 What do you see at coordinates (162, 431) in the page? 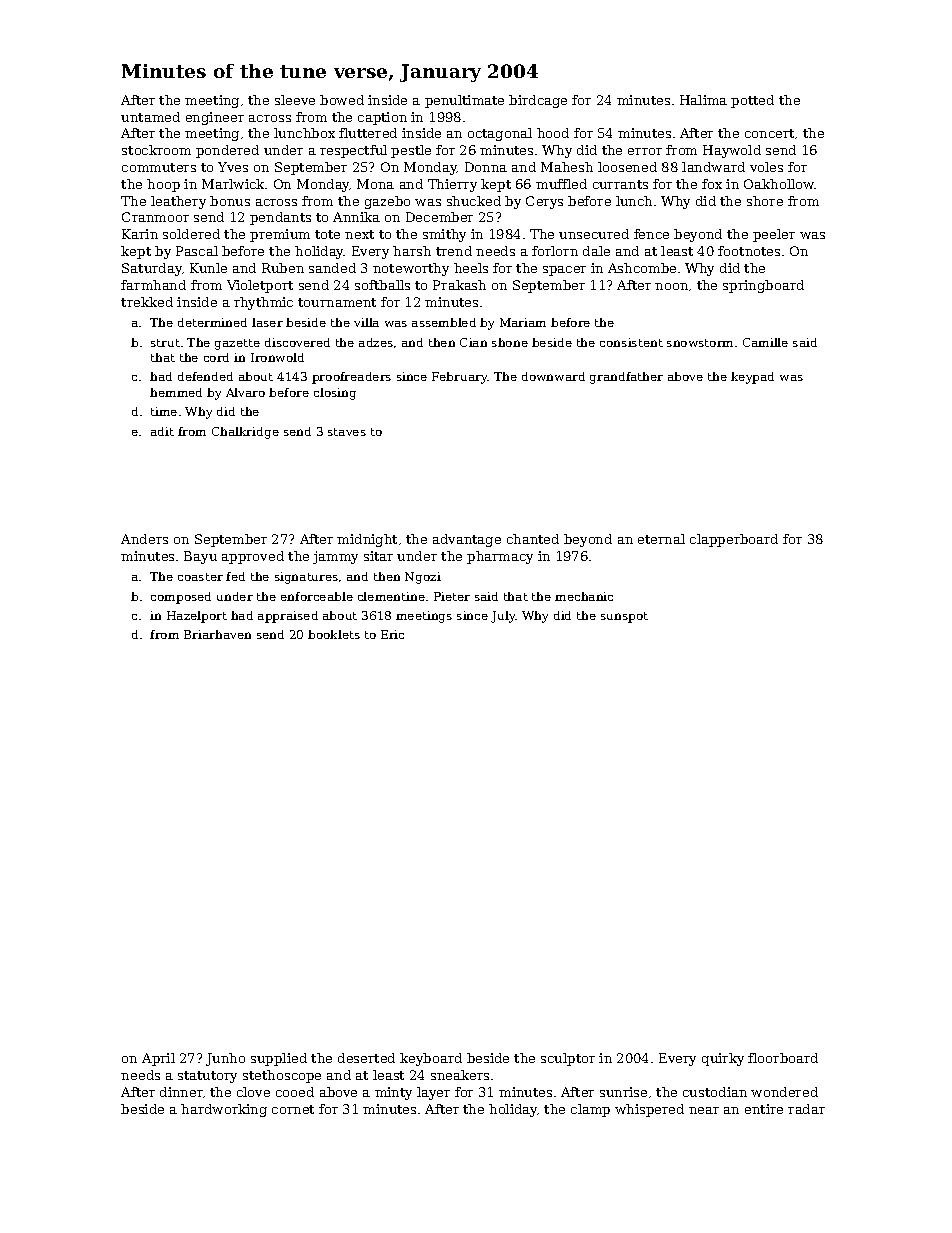
I see `adit` at bounding box center [162, 431].
